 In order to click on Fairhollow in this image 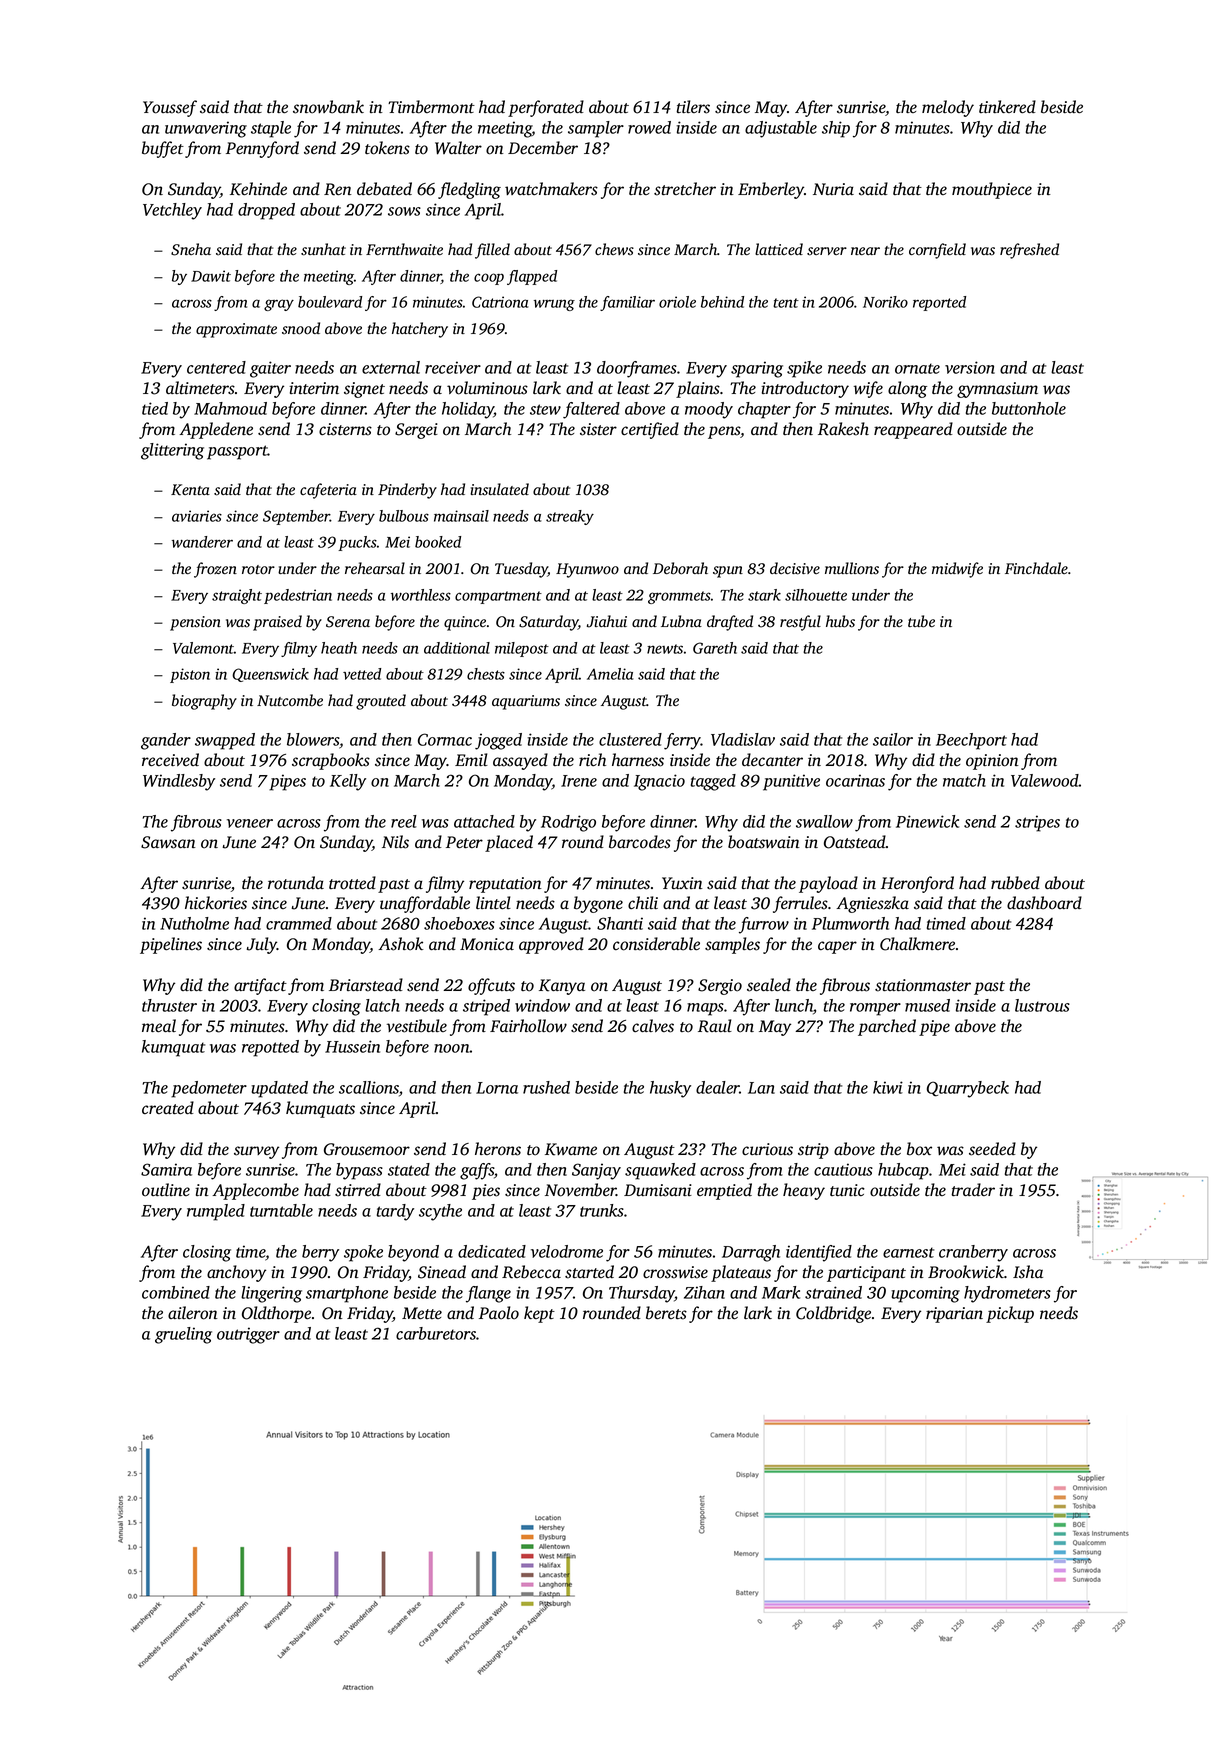, I will do `click(528, 1026)`.
